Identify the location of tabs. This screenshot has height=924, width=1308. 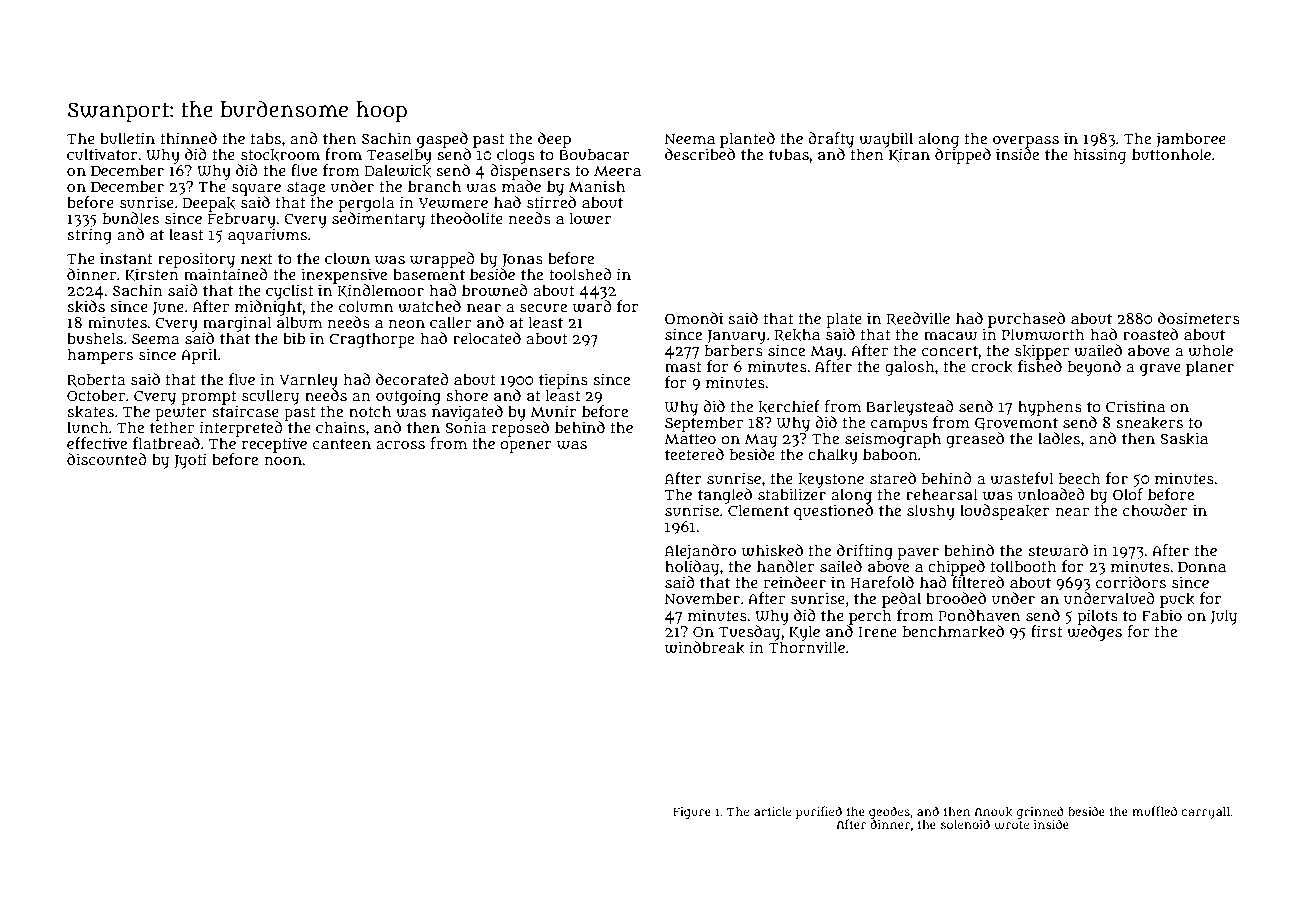
(266, 138).
